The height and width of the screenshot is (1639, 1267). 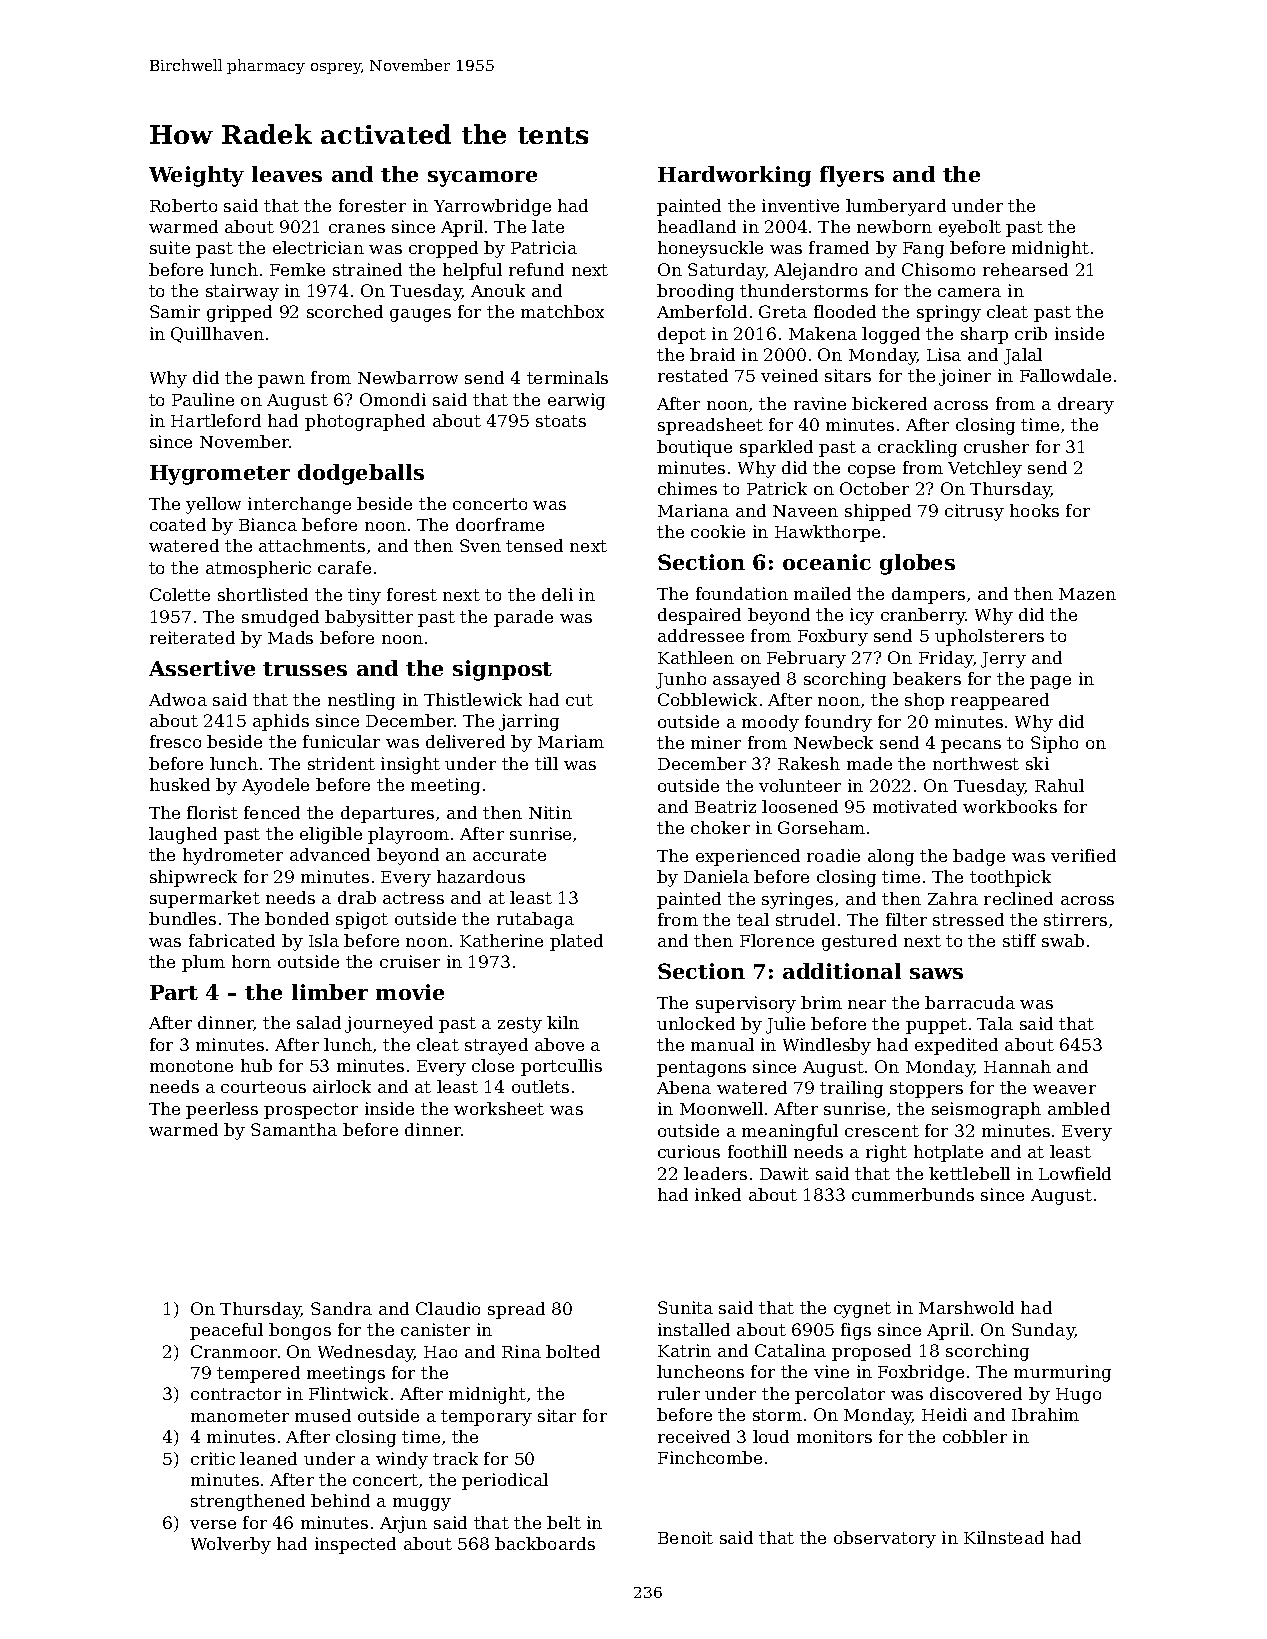 I want to click on bolted, so click(x=573, y=1351).
